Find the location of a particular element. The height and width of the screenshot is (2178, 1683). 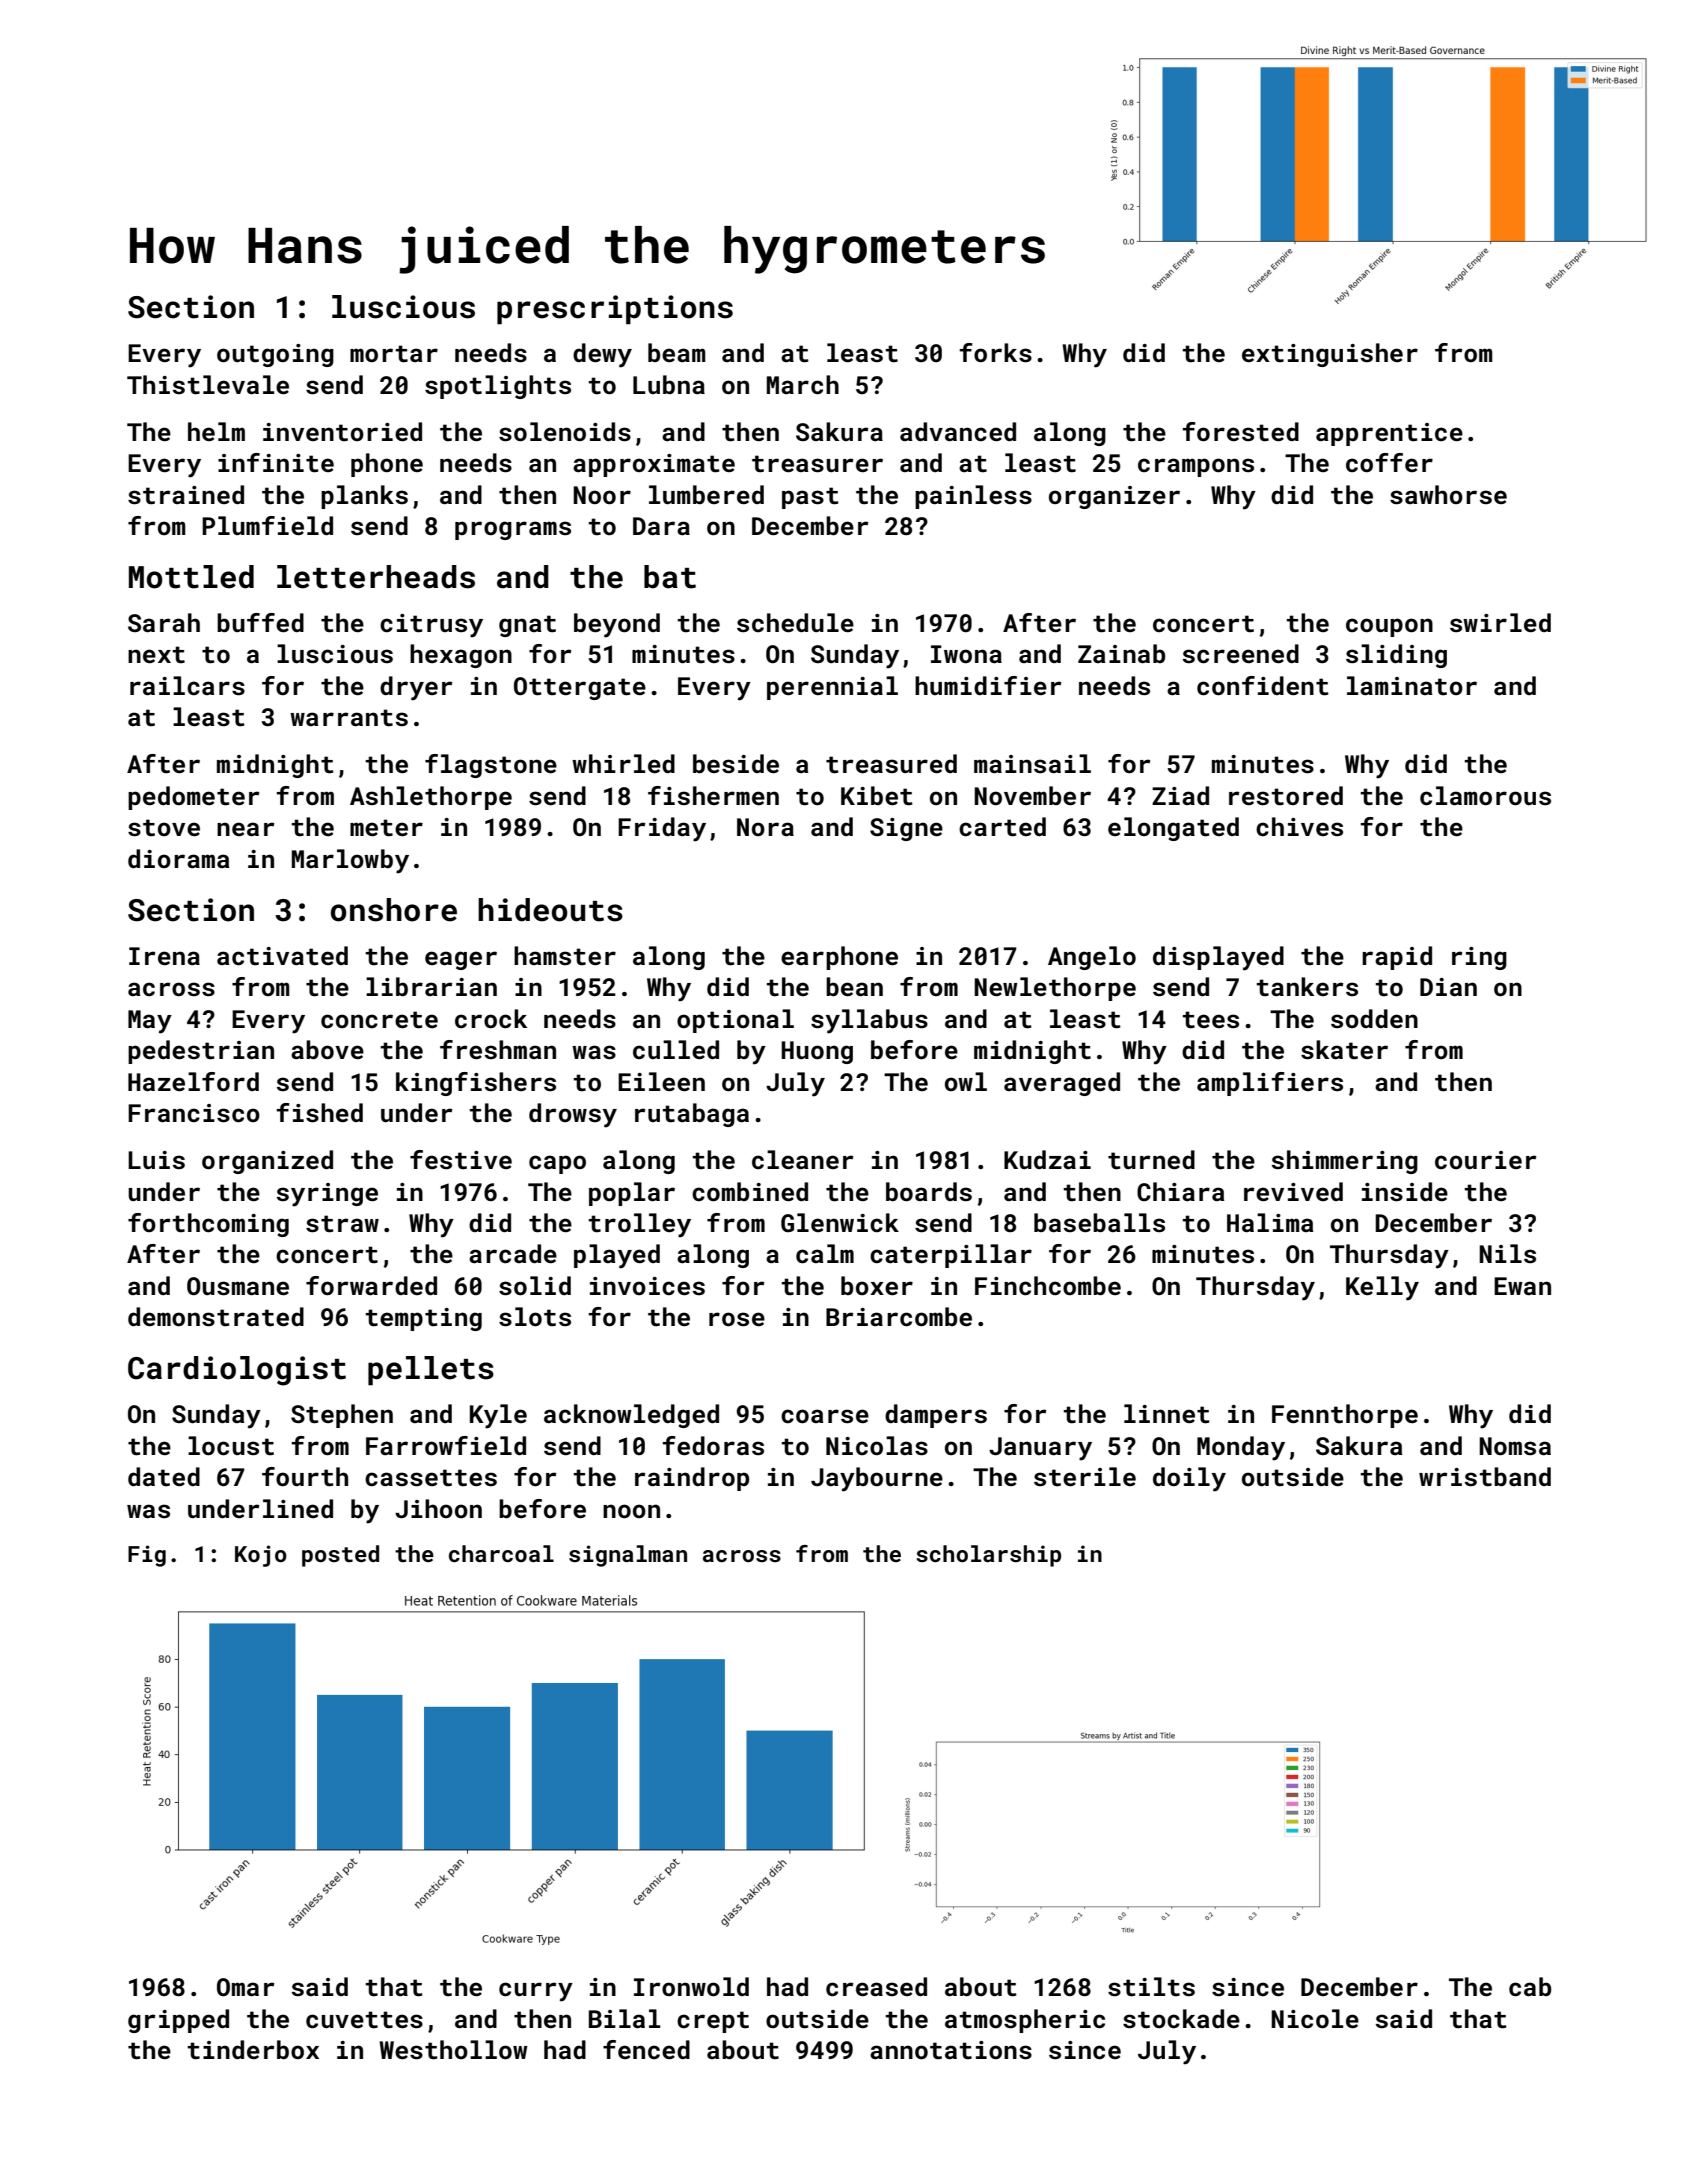

optional is located at coordinates (735, 1021).
